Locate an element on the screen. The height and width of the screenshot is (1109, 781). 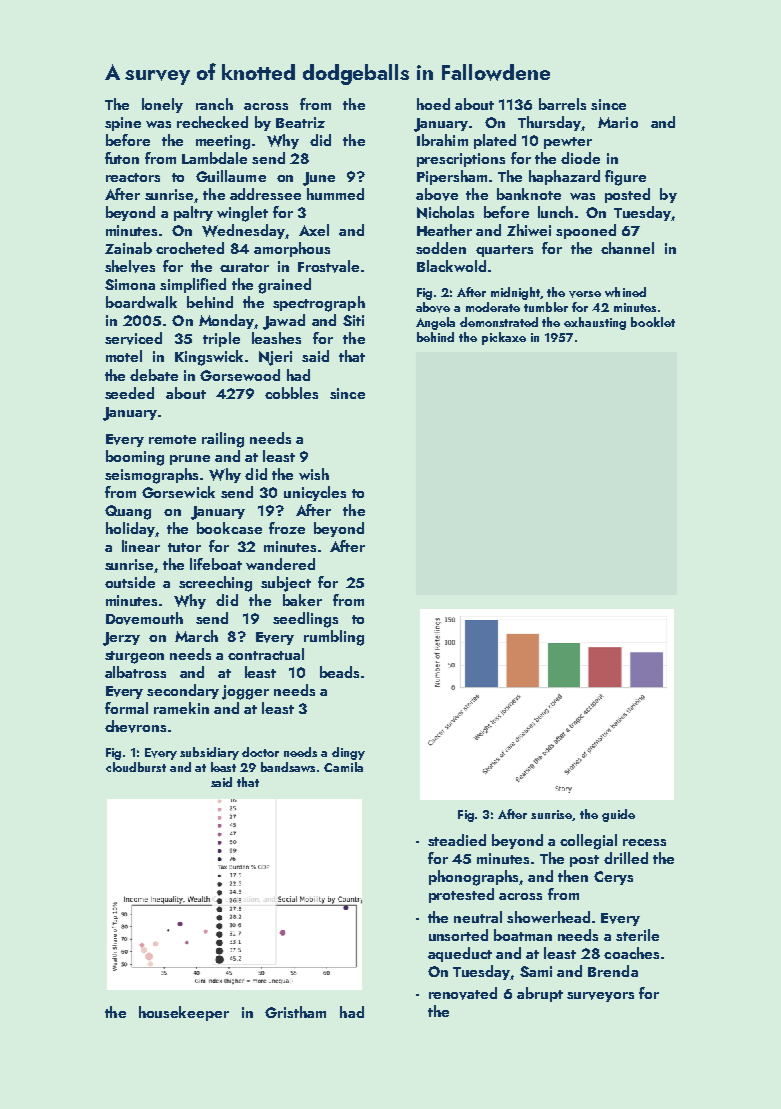
subsidiary is located at coordinates (209, 753).
